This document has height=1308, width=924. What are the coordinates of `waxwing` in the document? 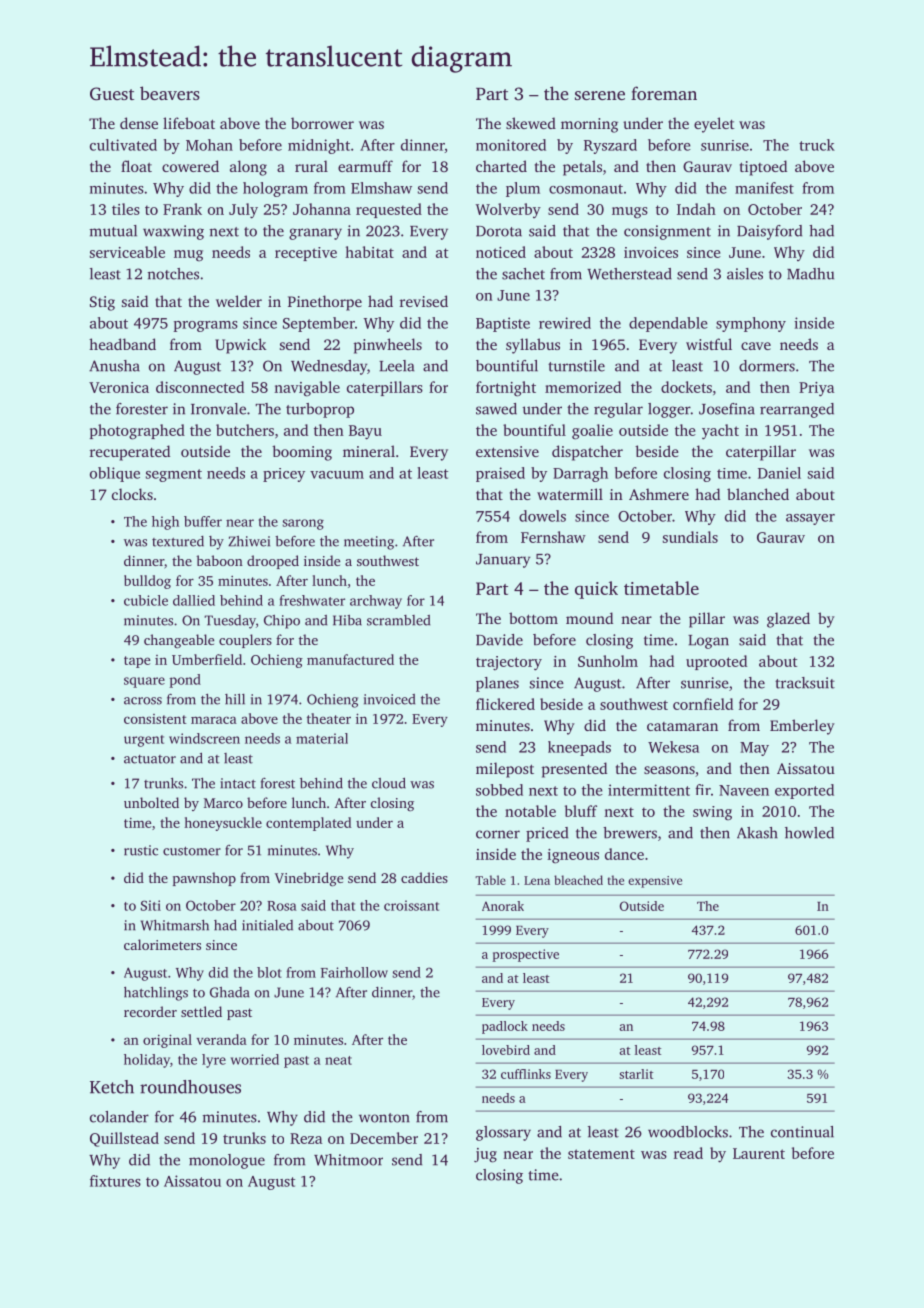 It's located at (173, 232).
